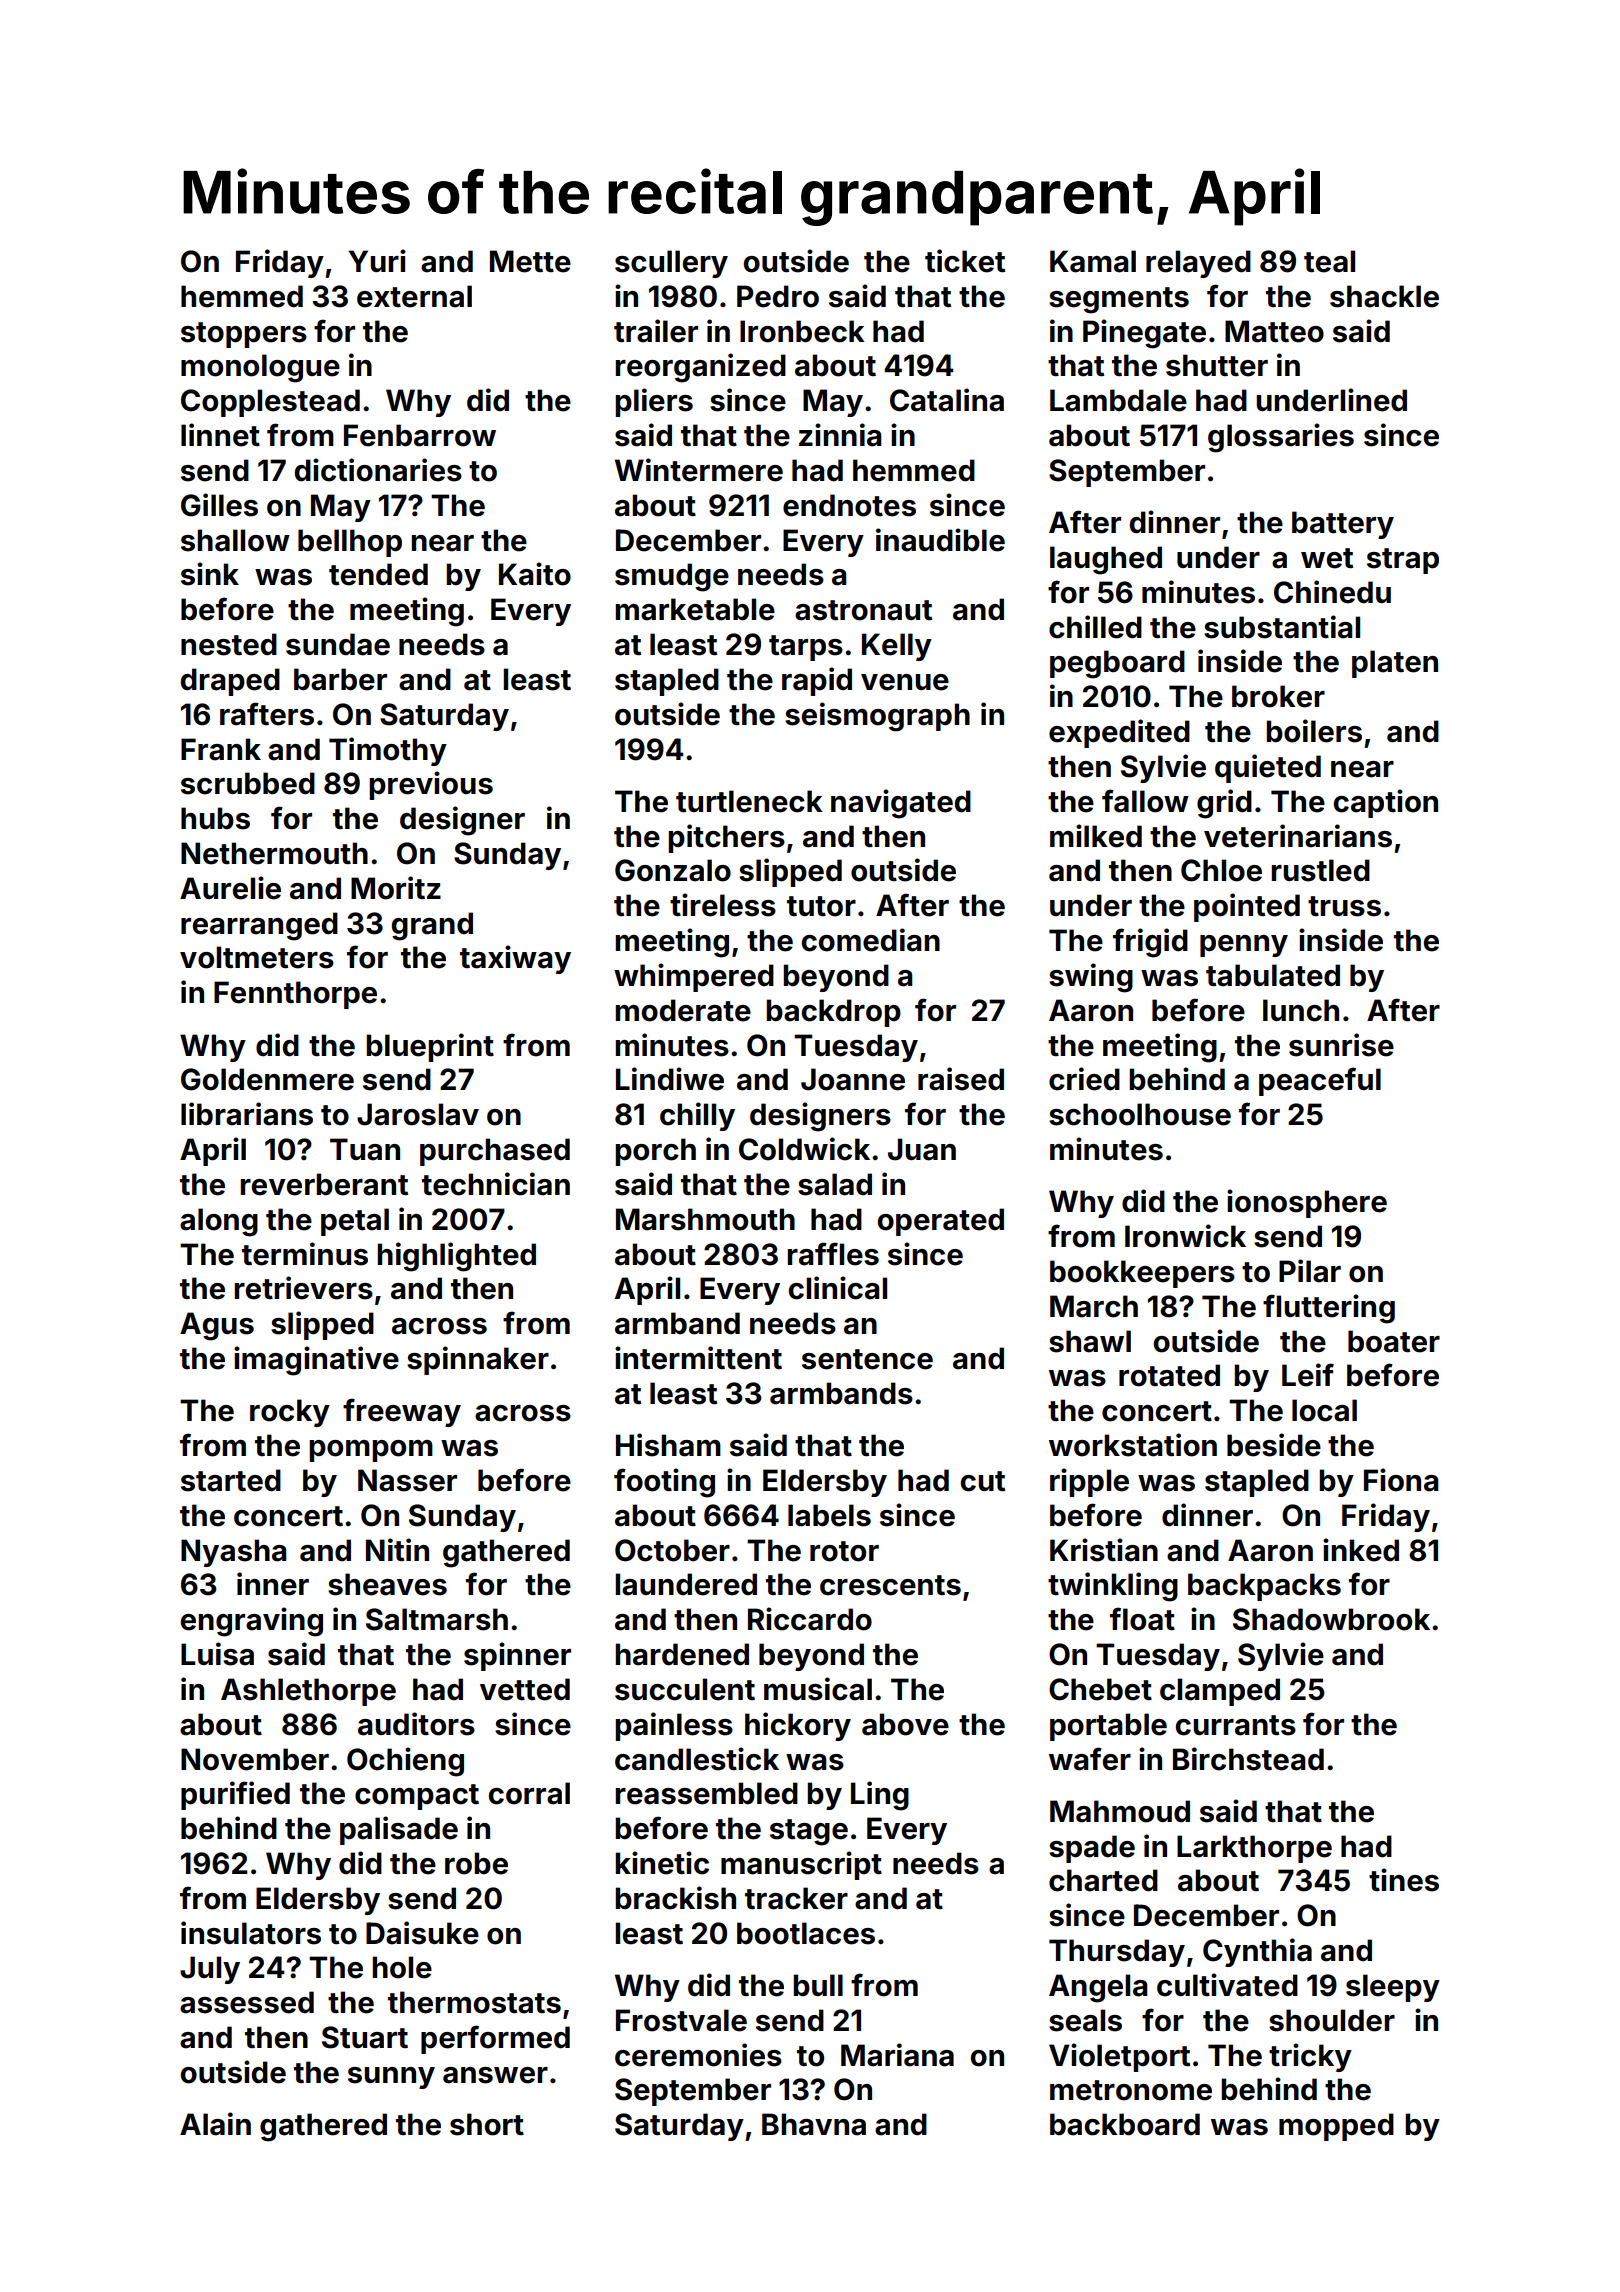 The width and height of the screenshot is (1620, 2292). I want to click on relayed, so click(1198, 264).
